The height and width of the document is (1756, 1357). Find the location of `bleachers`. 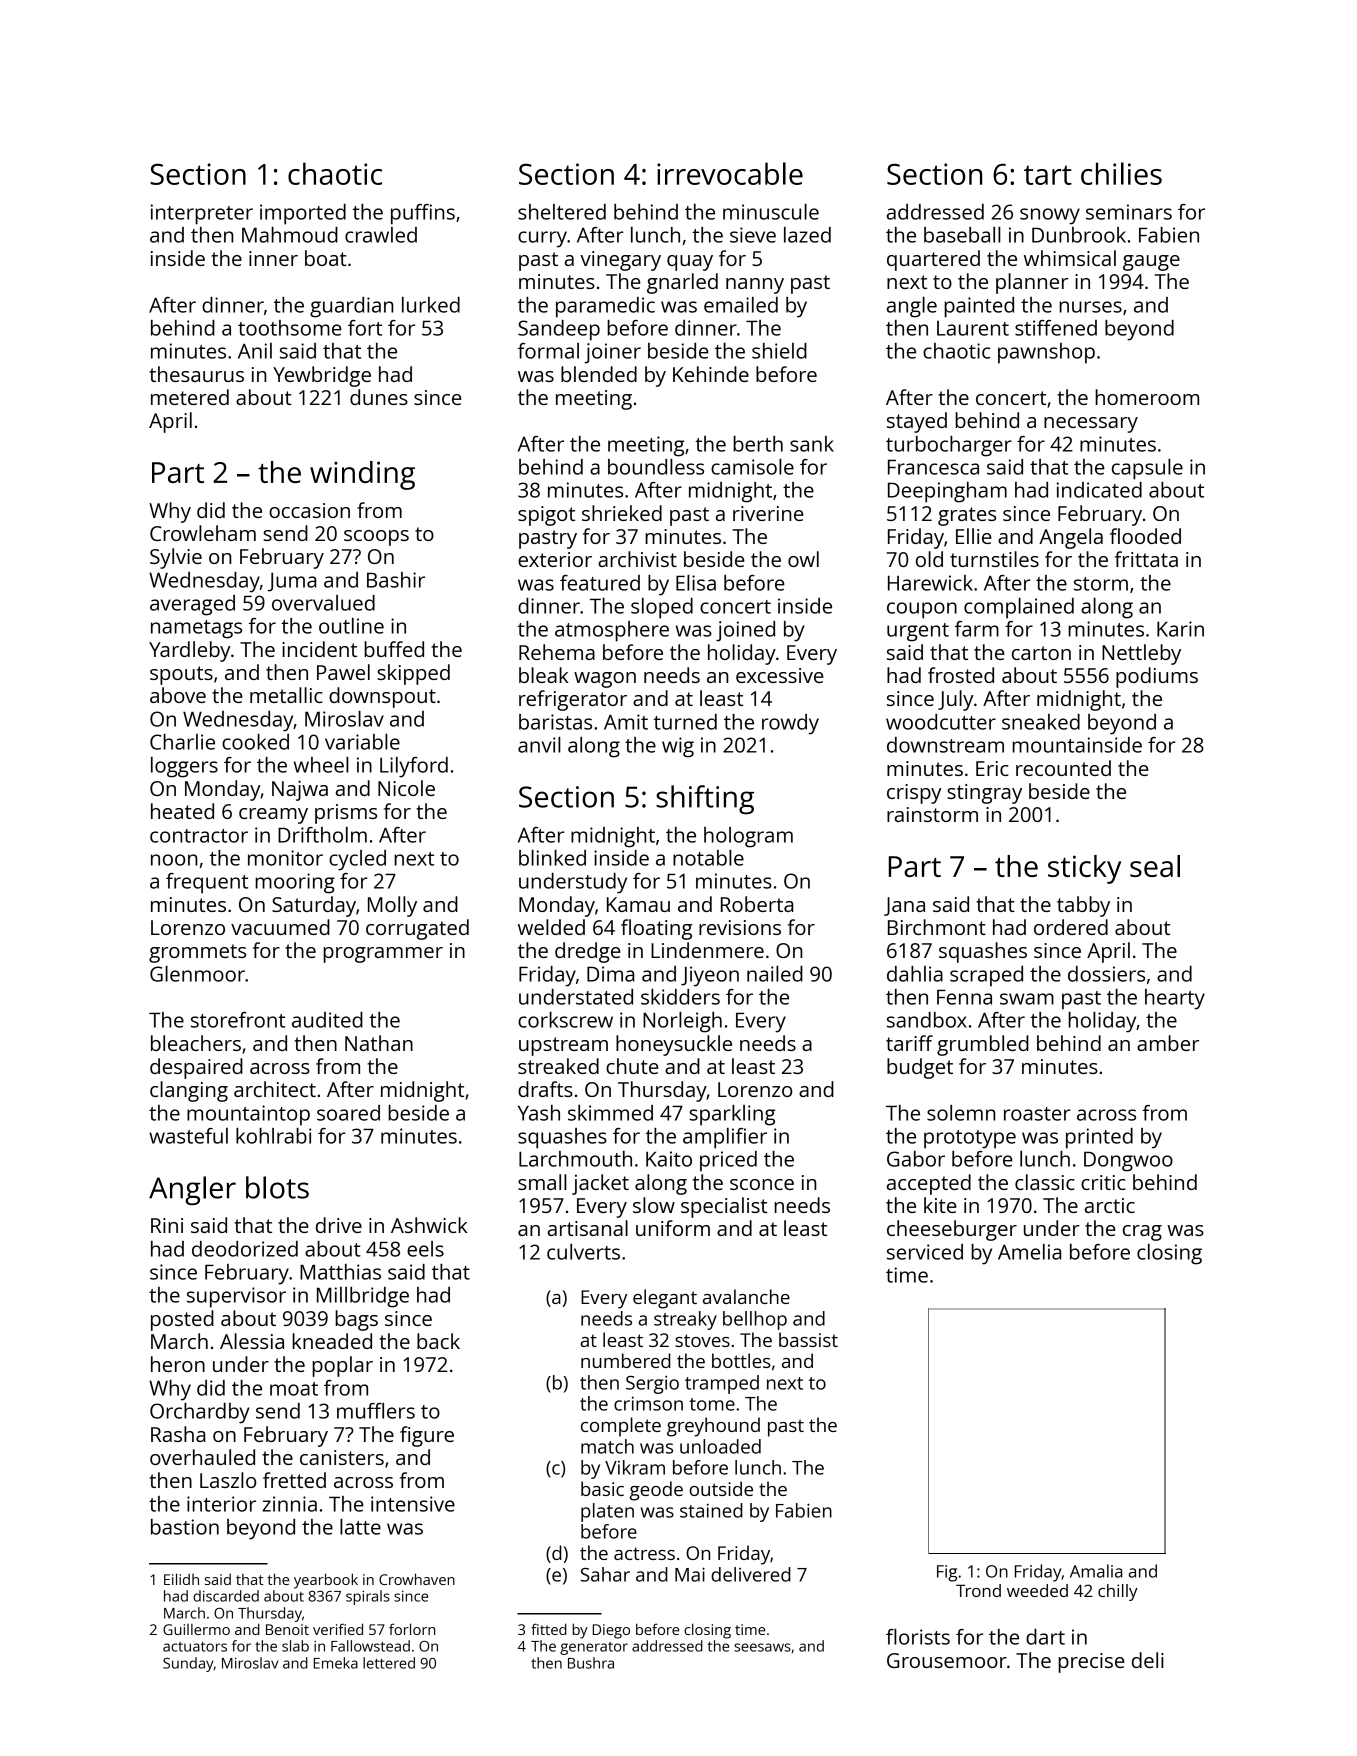

bleachers is located at coordinates (196, 1043).
